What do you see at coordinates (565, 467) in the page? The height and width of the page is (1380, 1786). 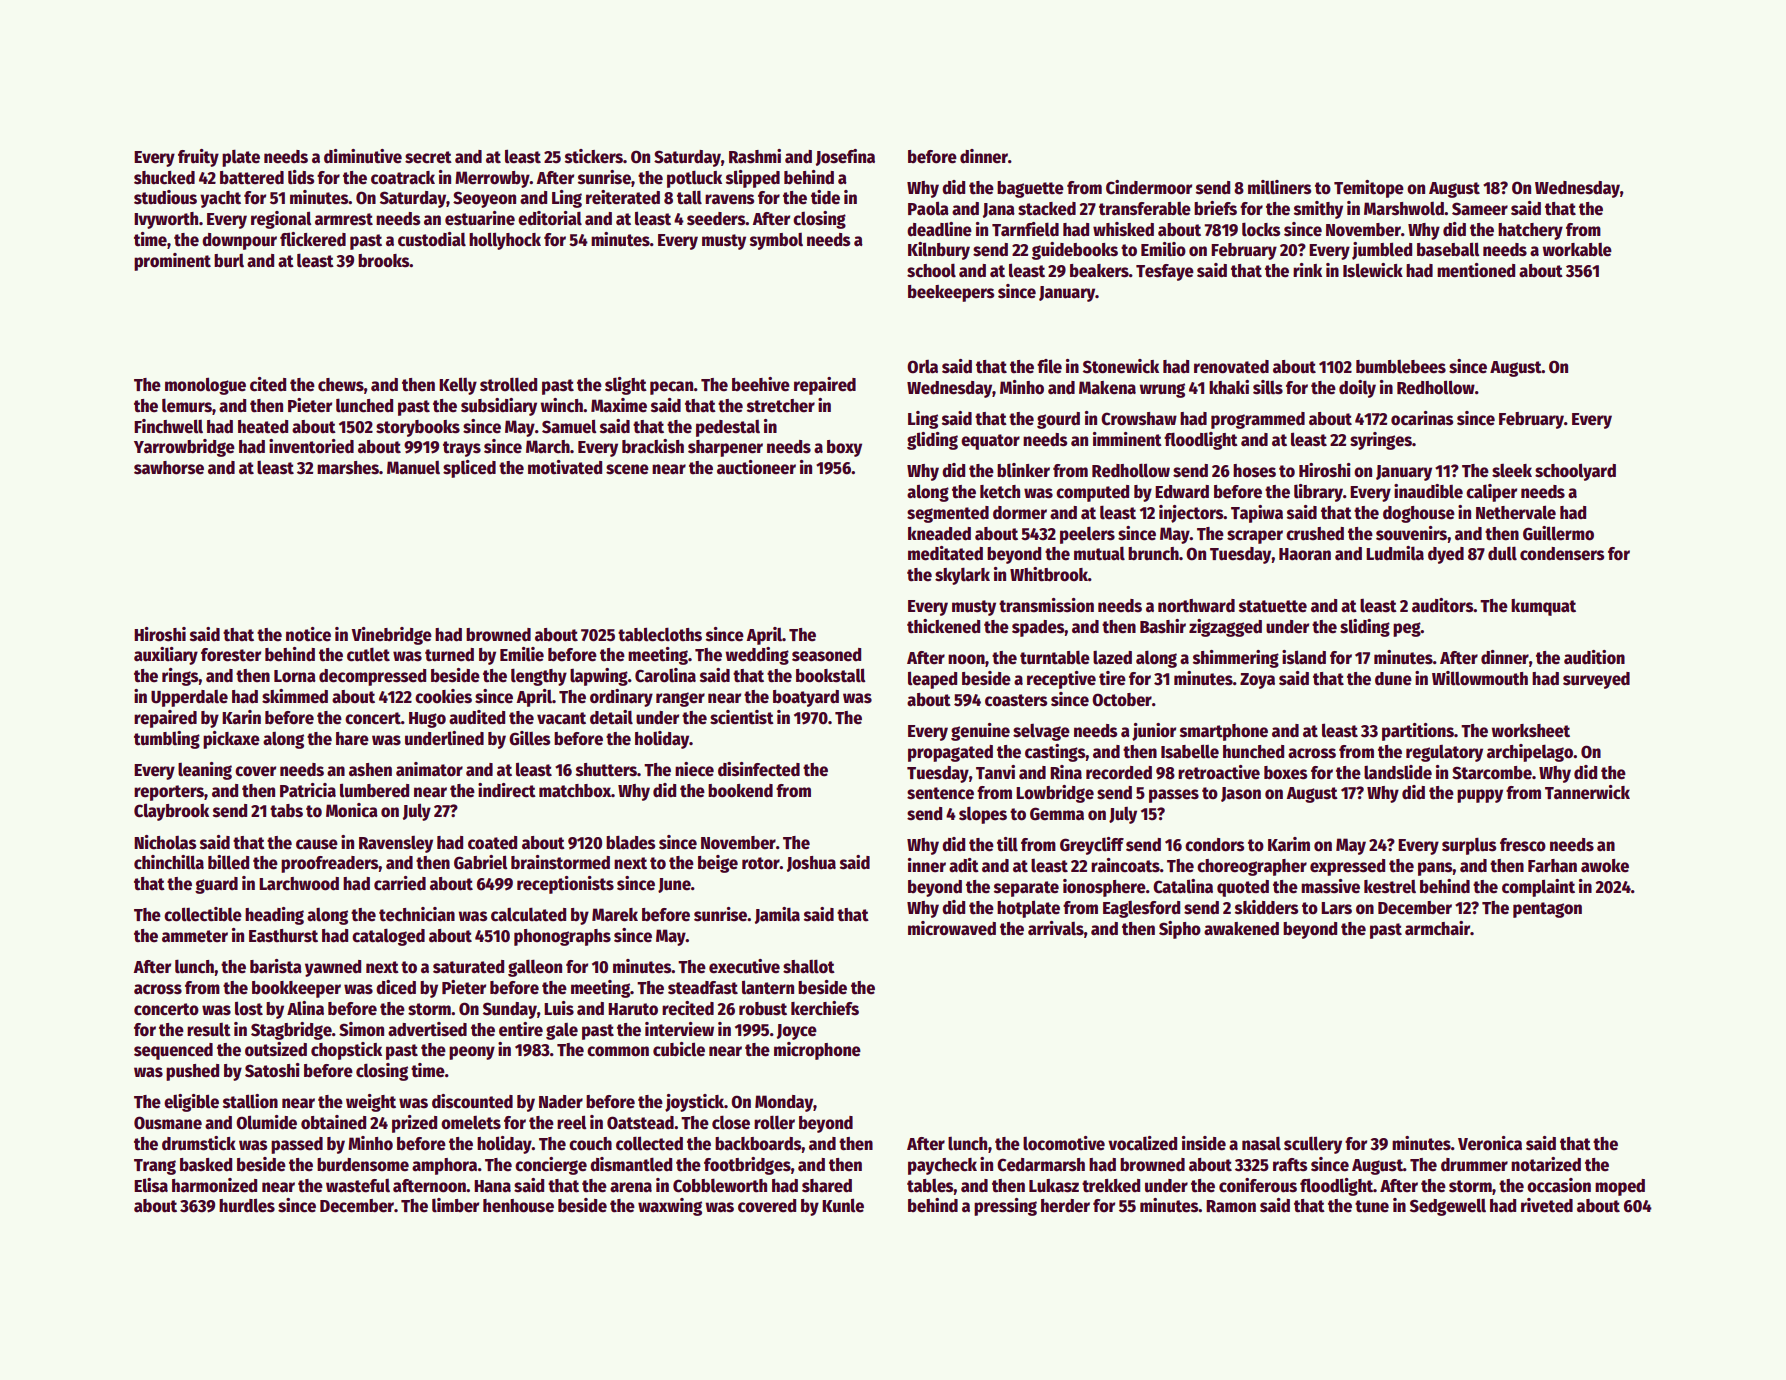 I see `motivated` at bounding box center [565, 467].
